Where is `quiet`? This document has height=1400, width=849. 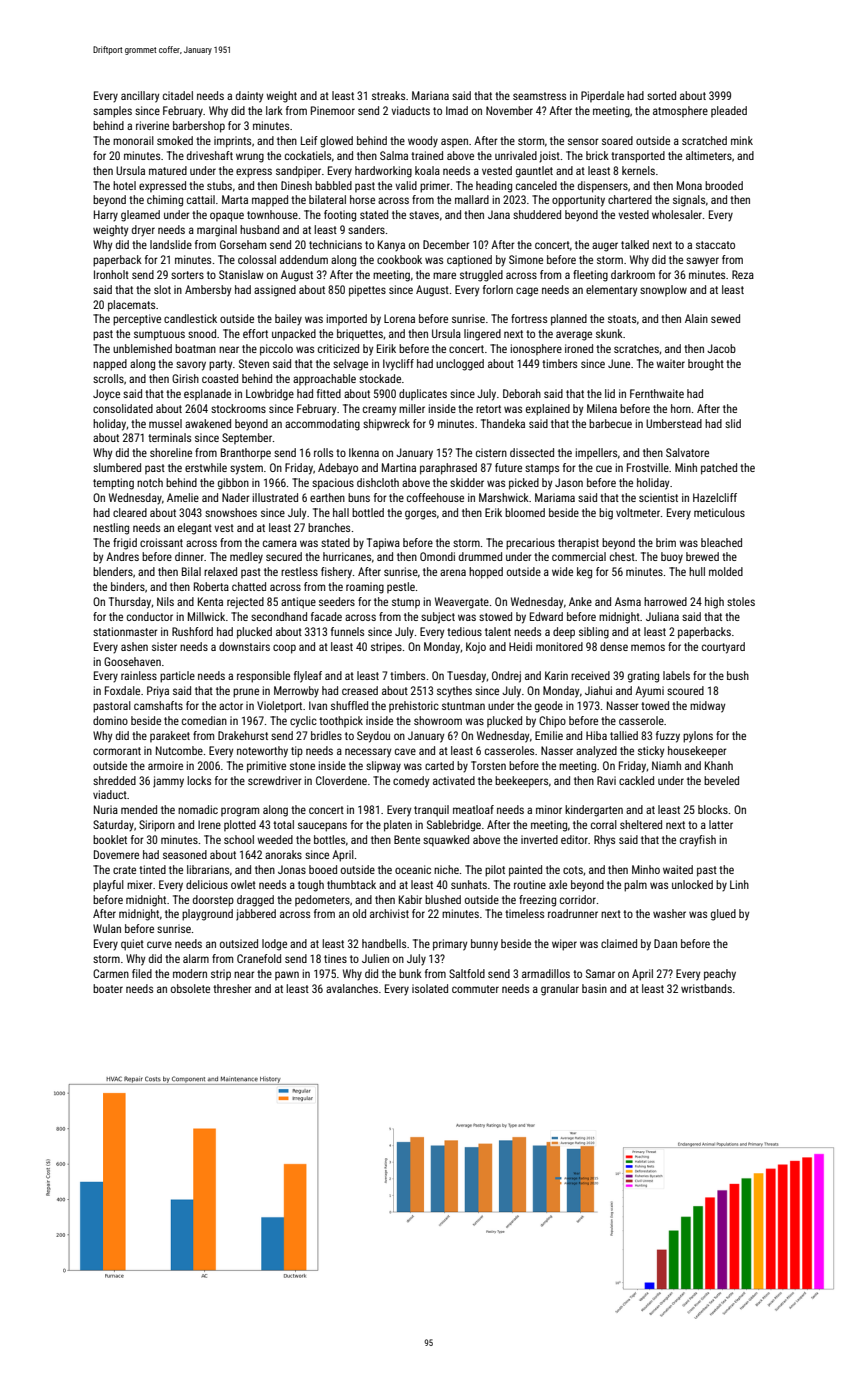
quiet is located at coordinates (132, 945).
